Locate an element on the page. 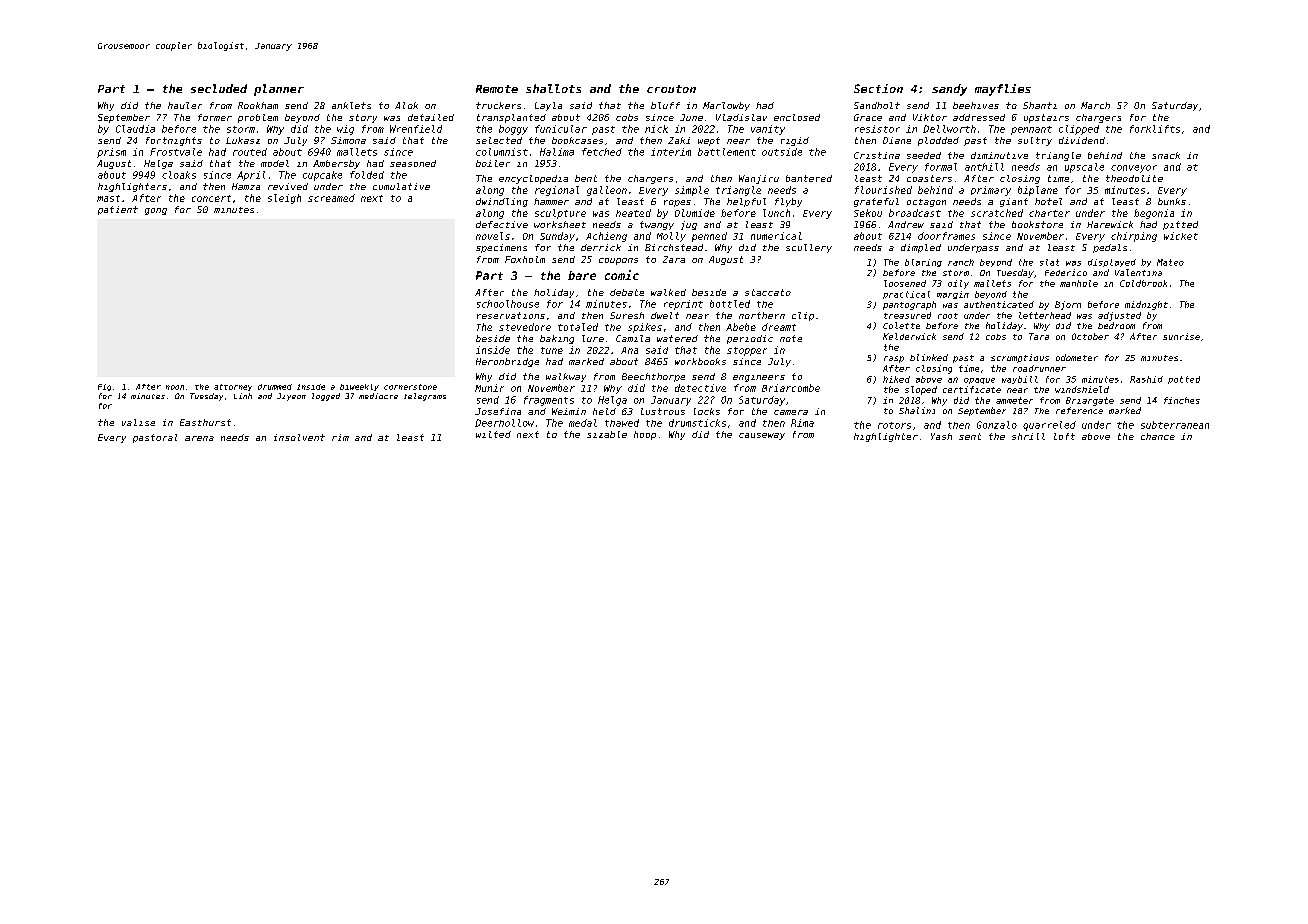 Image resolution: width=1308 pixels, height=924 pixels. slat is located at coordinates (1049, 262).
